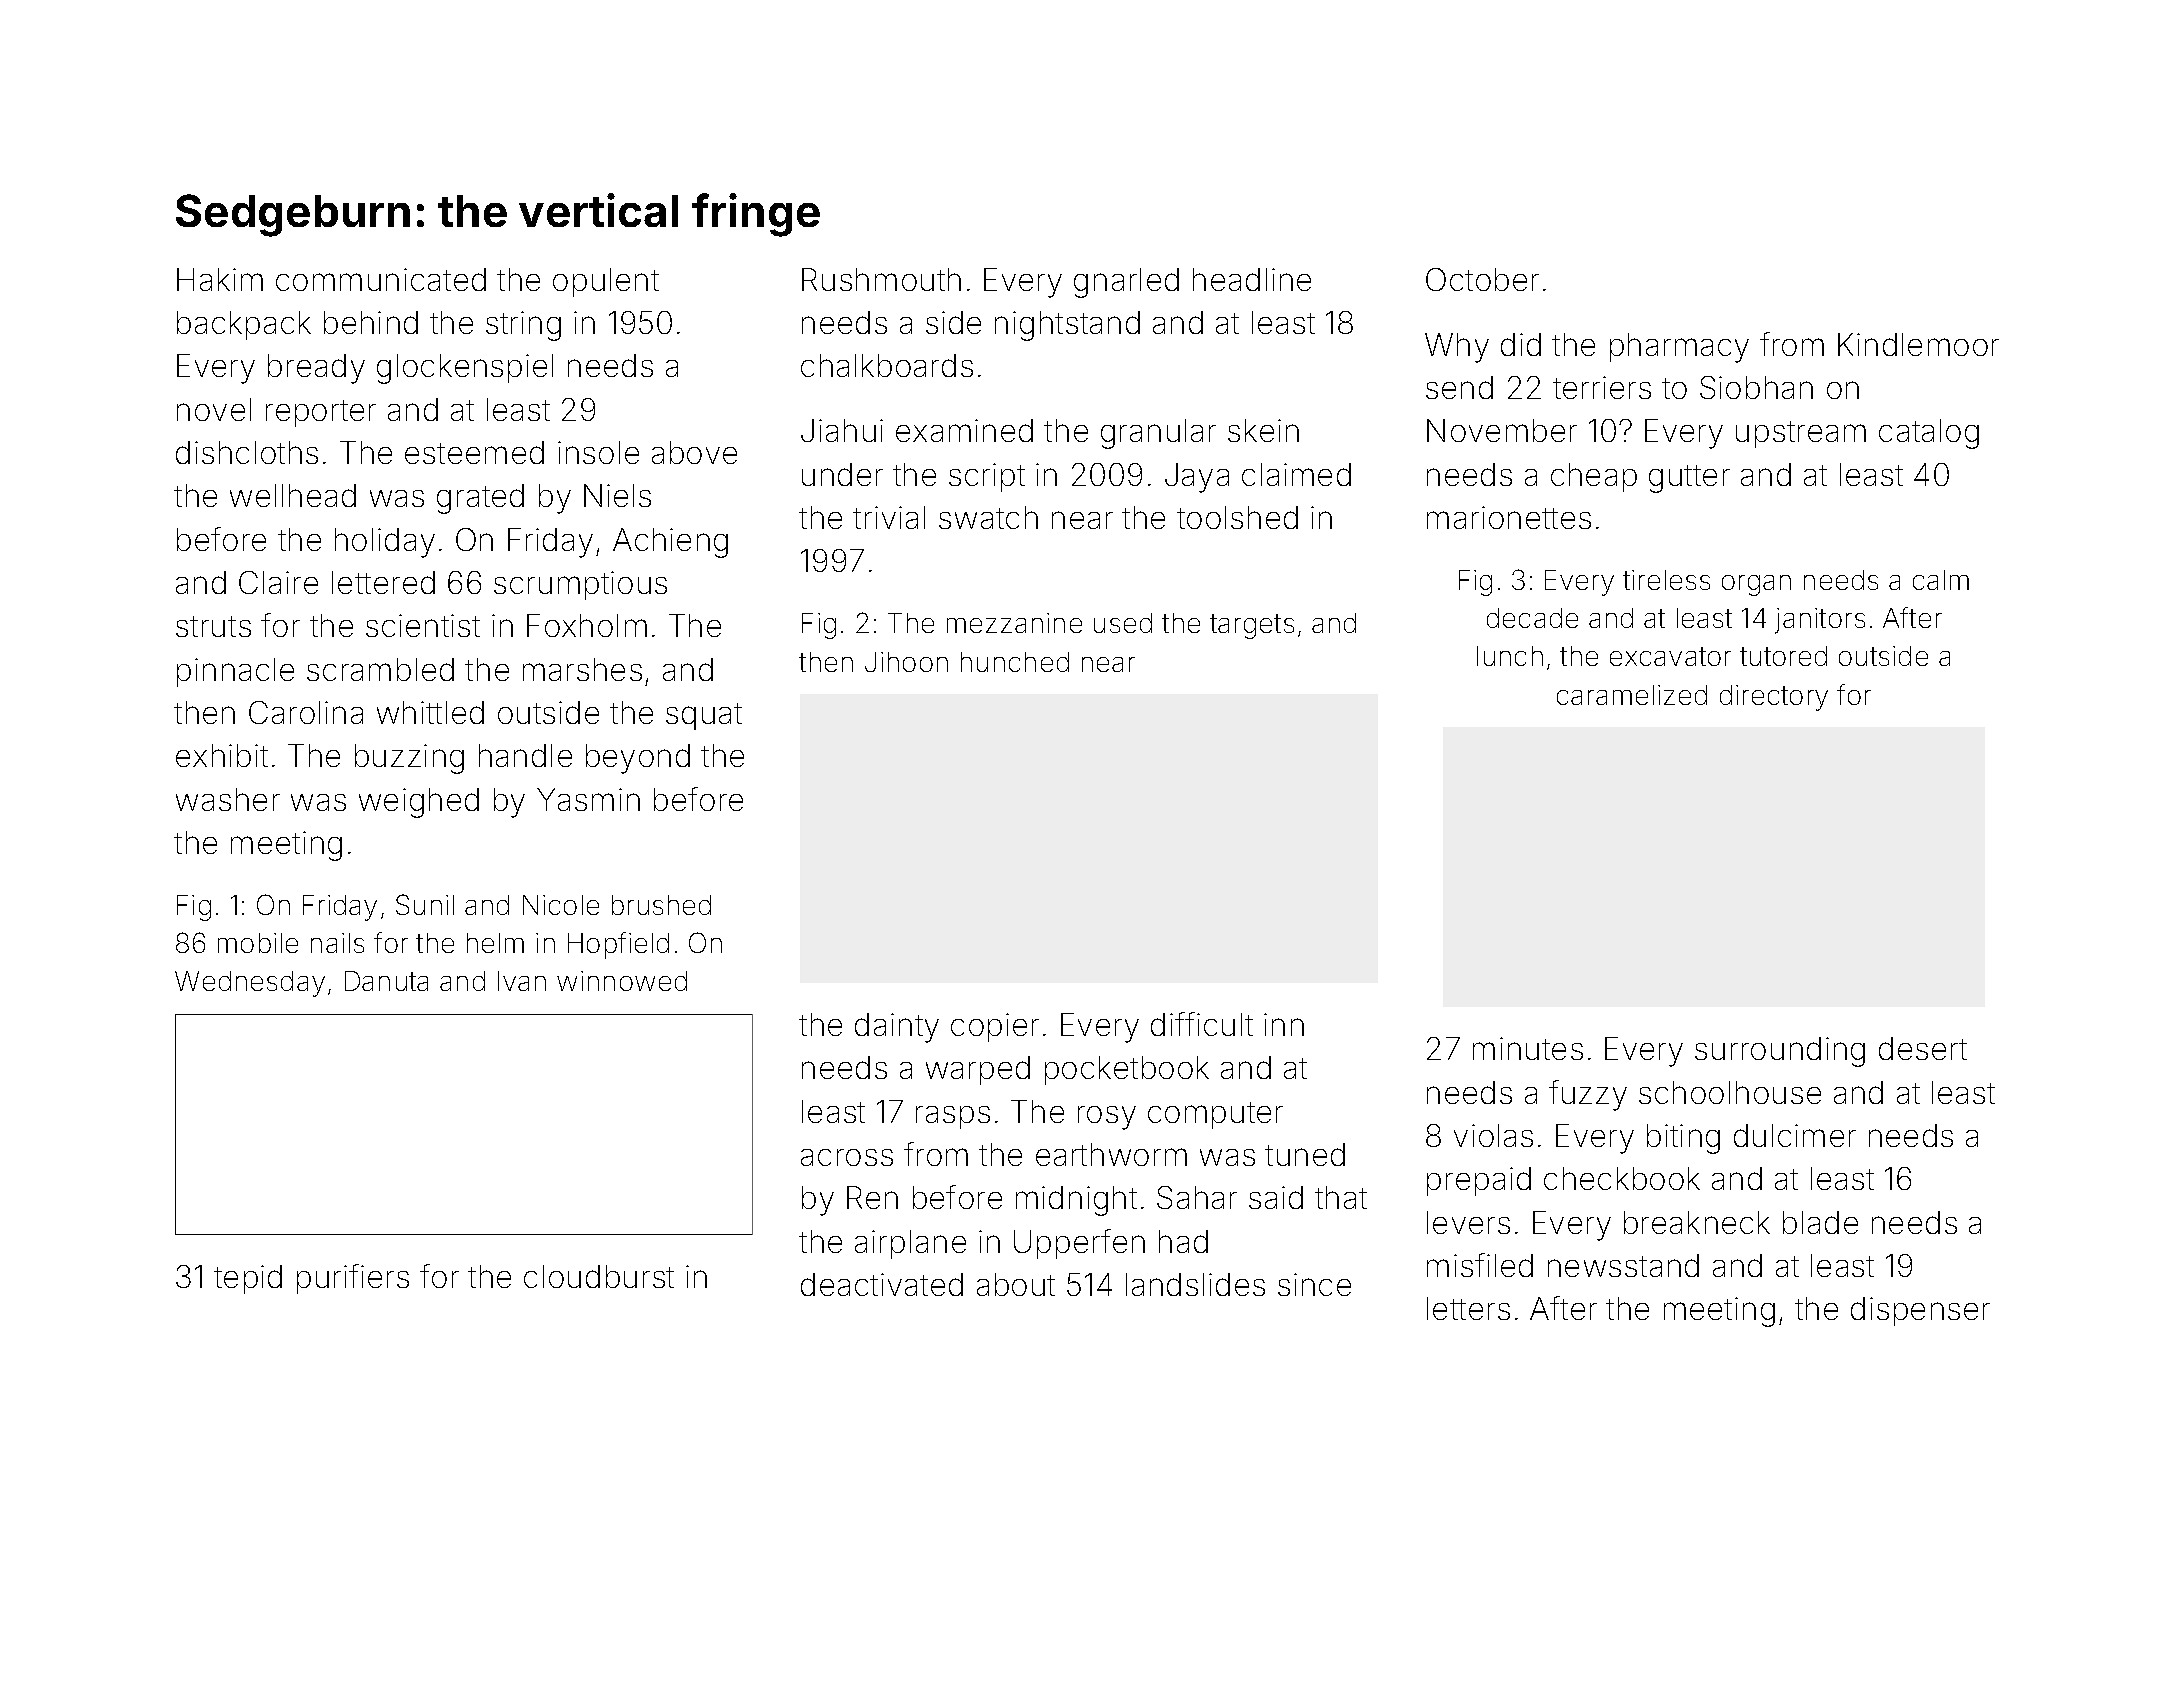 This page has height=1683, width=2178. I want to click on chalkboards, so click(887, 365).
